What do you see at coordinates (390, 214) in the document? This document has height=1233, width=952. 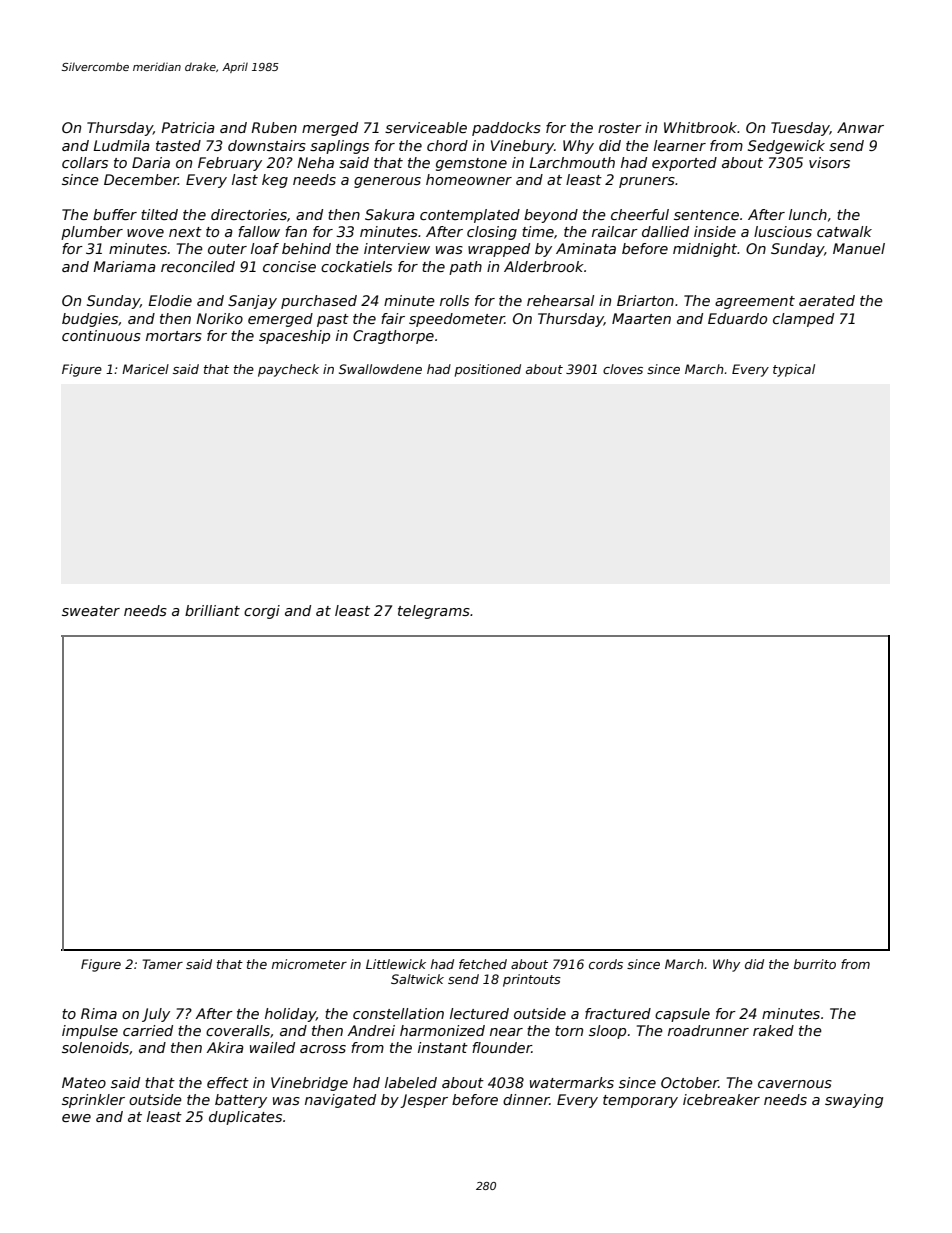 I see `Sakura` at bounding box center [390, 214].
